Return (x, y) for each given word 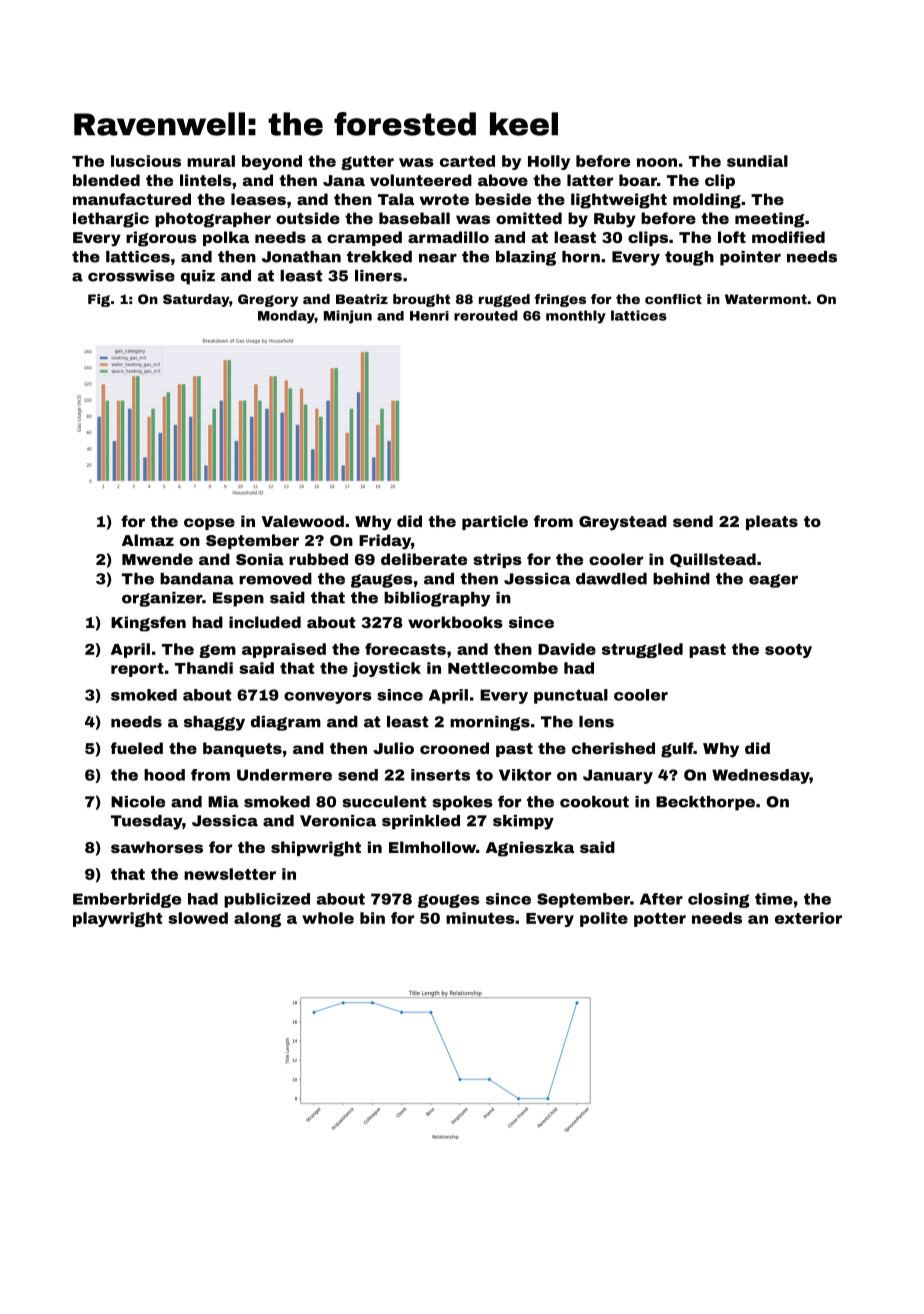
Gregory (268, 300)
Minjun (348, 317)
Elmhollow (432, 847)
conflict (673, 299)
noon (657, 162)
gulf (677, 750)
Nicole (138, 802)
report (137, 670)
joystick (386, 669)
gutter (367, 163)
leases (258, 199)
